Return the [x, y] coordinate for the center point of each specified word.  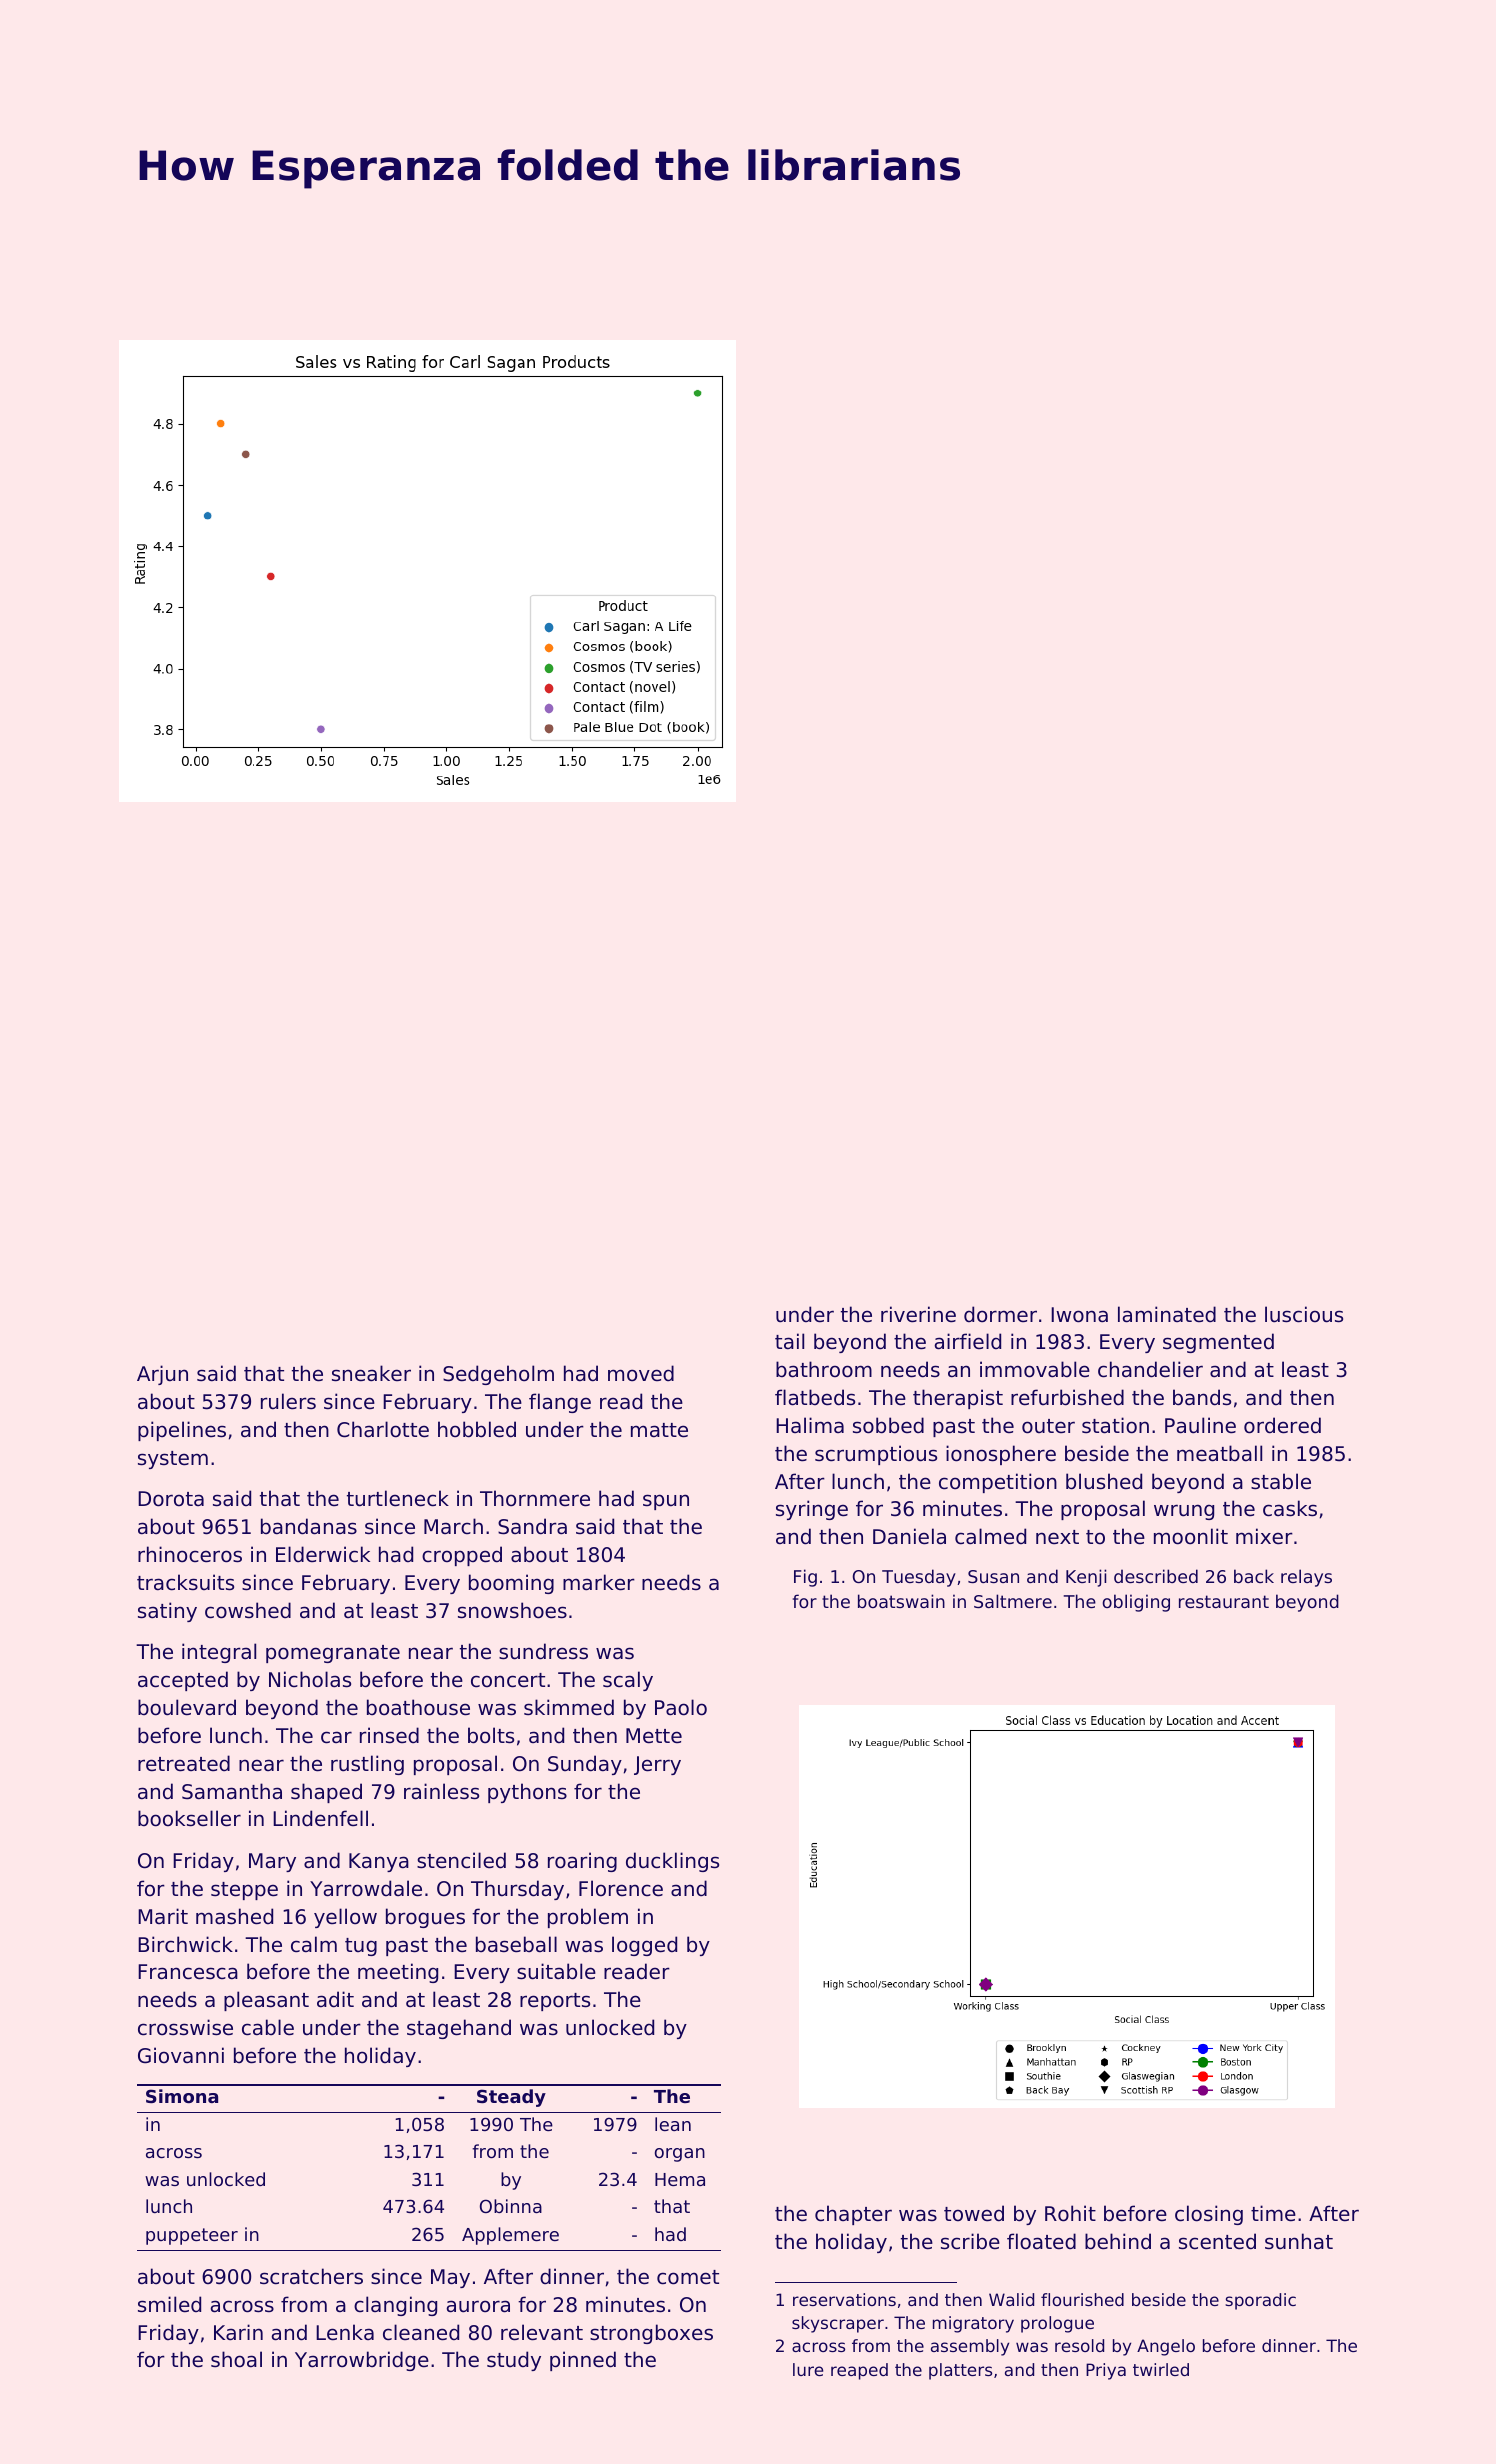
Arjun [162, 1375]
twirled [1161, 2369]
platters [960, 2371]
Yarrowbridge [362, 2361]
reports [555, 2002]
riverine [918, 1314]
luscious [1304, 1314]
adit [335, 1999]
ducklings [672, 1862]
